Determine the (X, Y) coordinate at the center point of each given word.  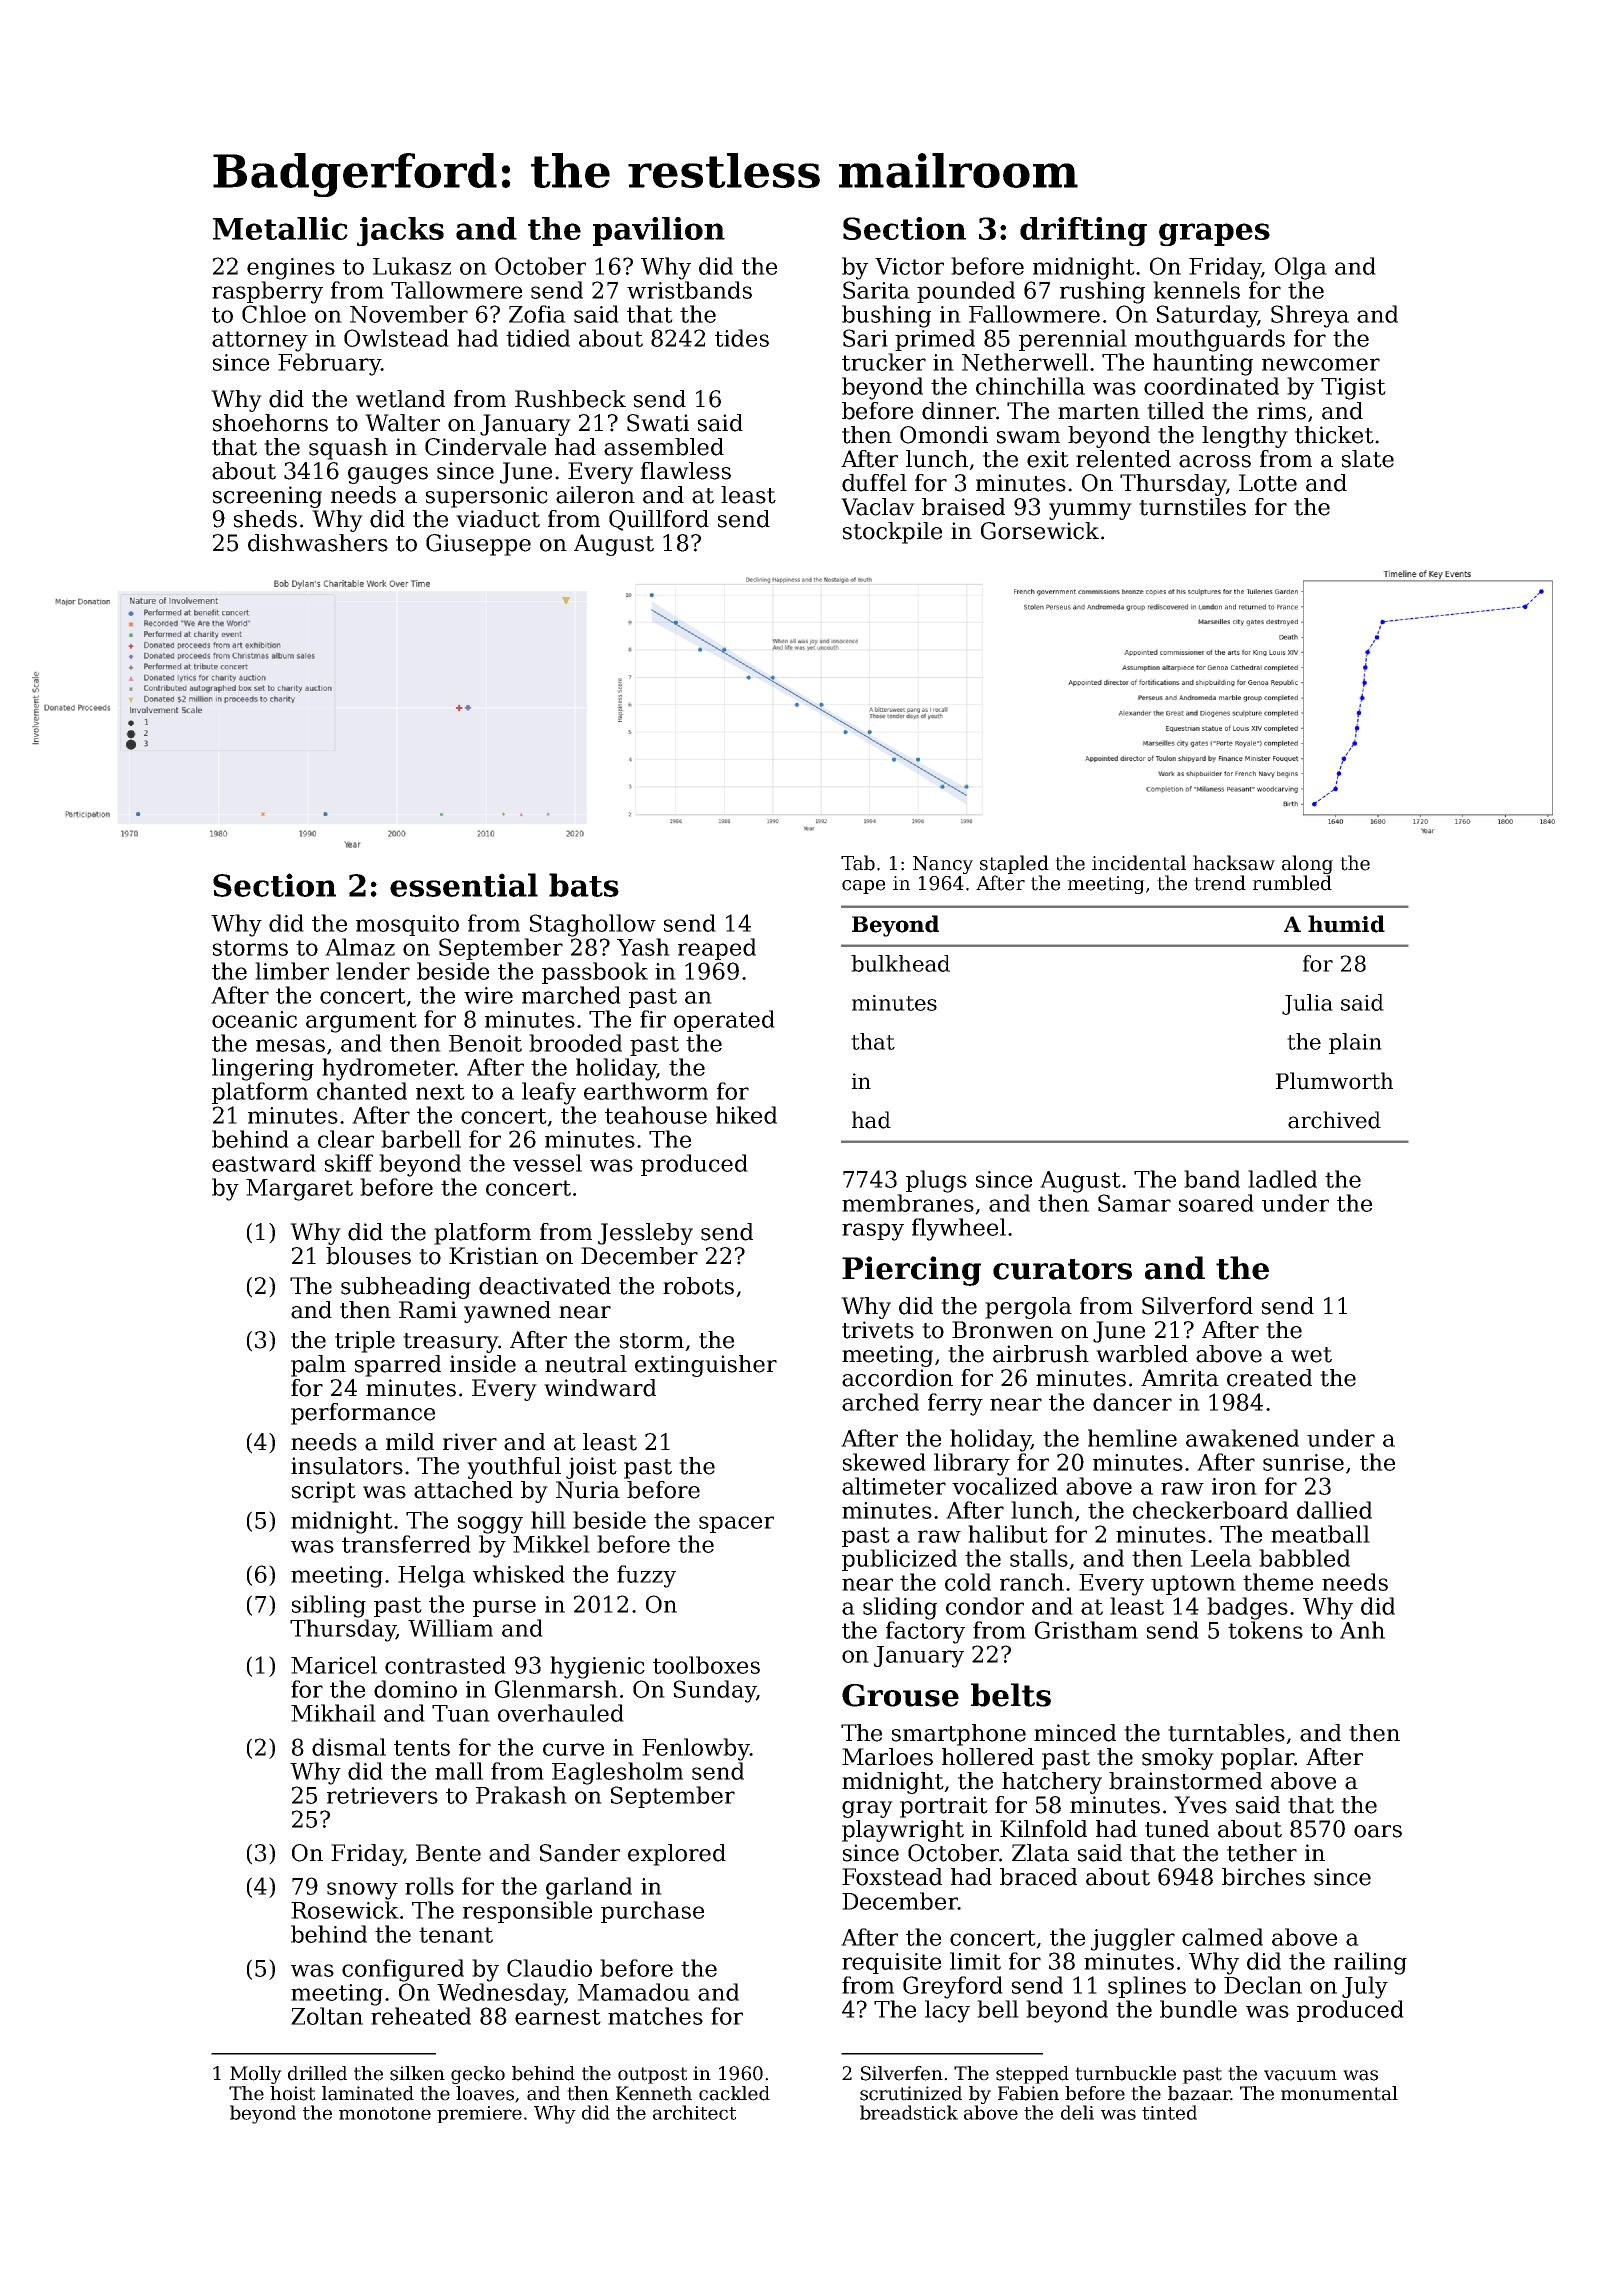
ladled (1282, 1179)
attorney (260, 341)
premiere (479, 2114)
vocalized (1005, 1486)
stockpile (892, 533)
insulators (347, 1466)
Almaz (360, 947)
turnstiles (1192, 507)
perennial (1073, 340)
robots (698, 1286)
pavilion (659, 231)
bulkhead (900, 963)
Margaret (299, 1190)
